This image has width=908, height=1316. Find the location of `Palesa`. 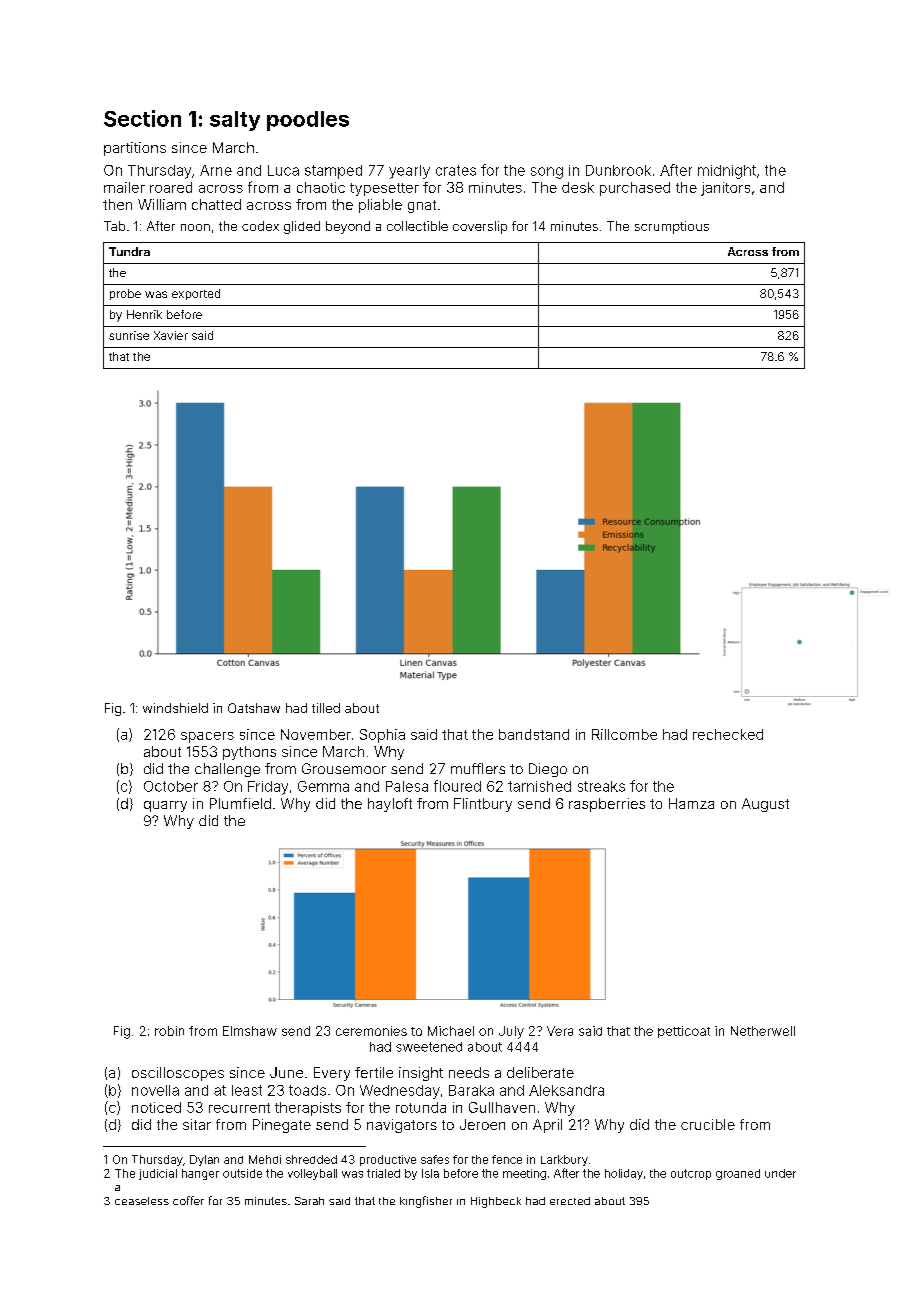

Palesa is located at coordinates (407, 786).
